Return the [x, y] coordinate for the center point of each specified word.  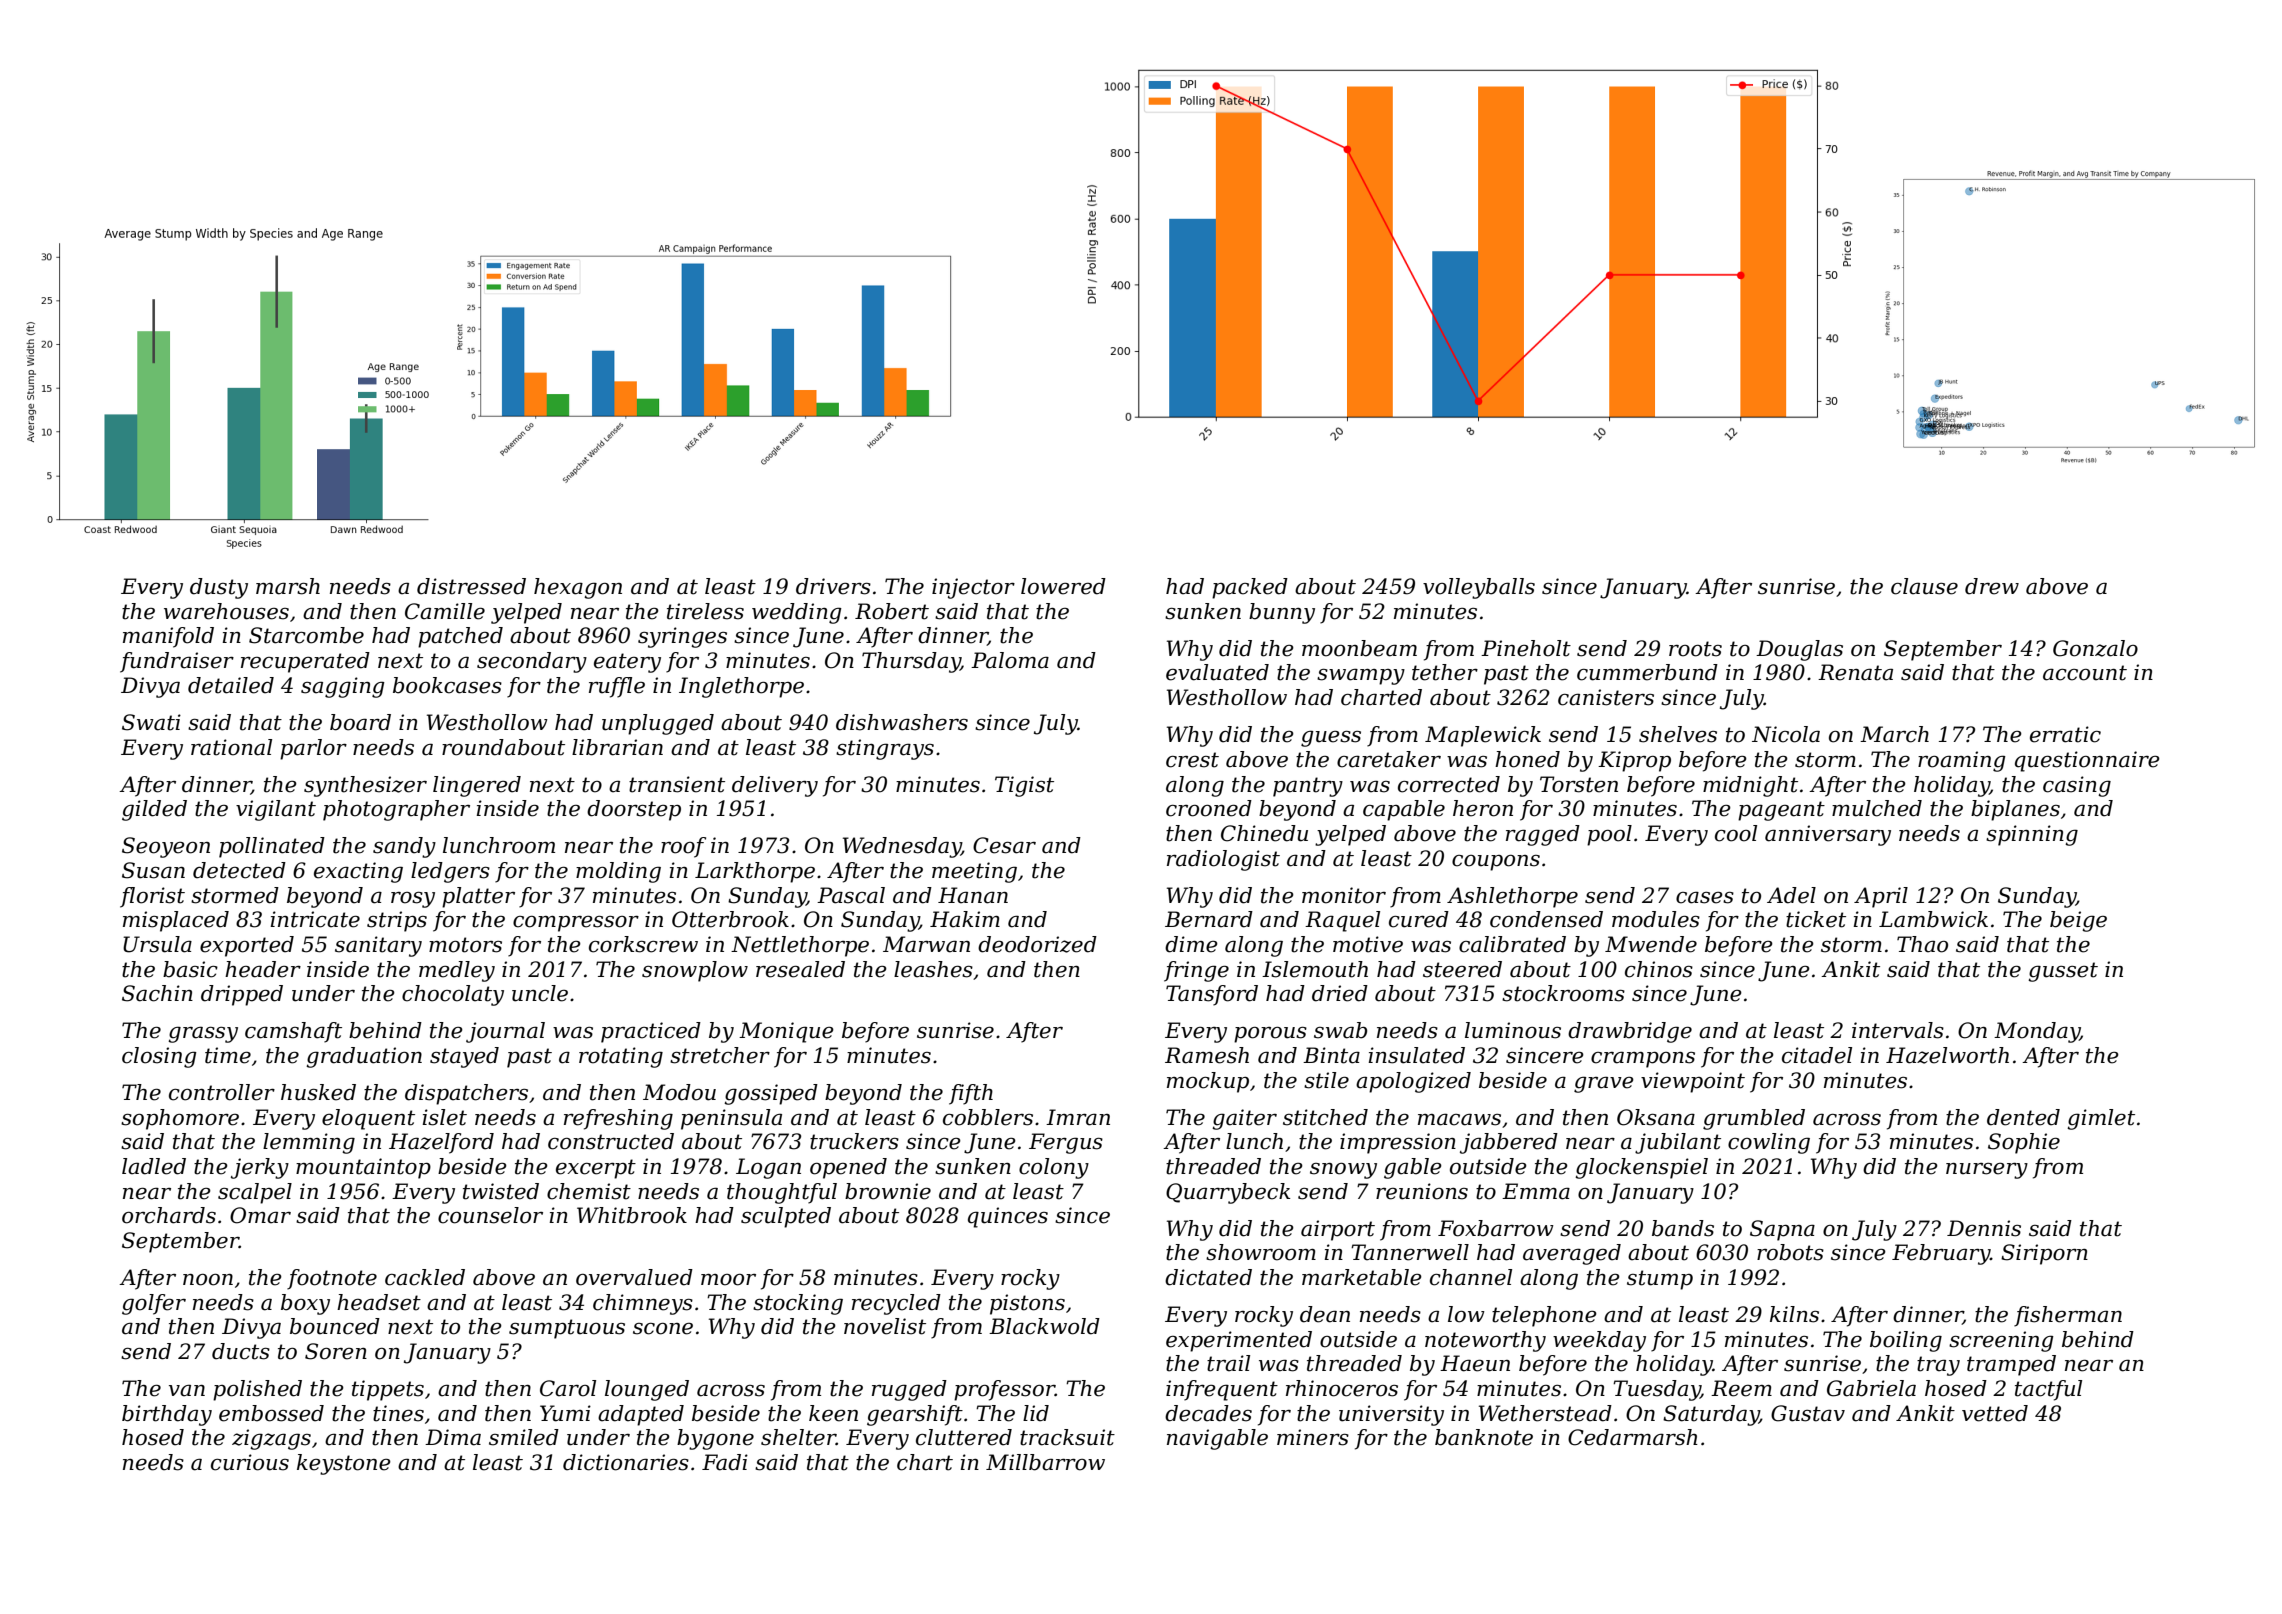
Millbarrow [1045, 1462]
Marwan [926, 944]
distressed [471, 586]
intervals [1898, 1030]
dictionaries [626, 1462]
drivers [833, 586]
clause [1924, 586]
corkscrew [643, 944]
